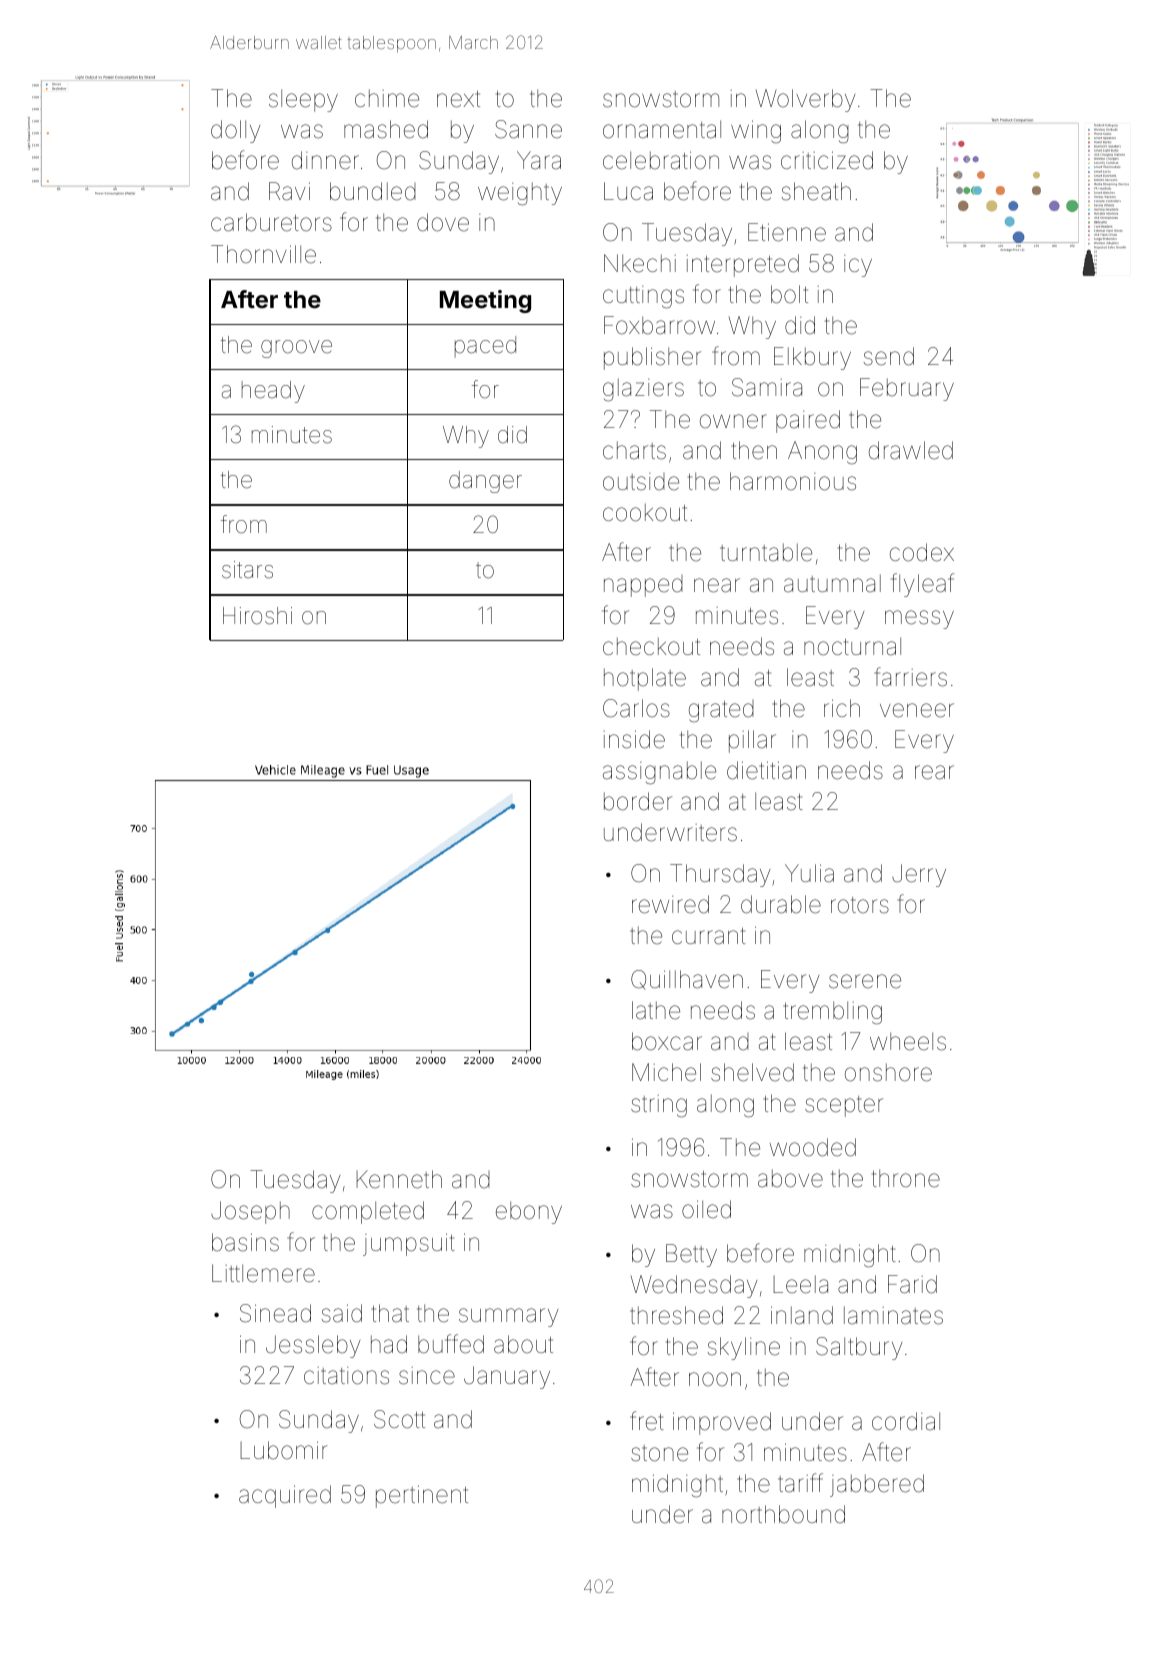  I want to click on about, so click(523, 1344).
